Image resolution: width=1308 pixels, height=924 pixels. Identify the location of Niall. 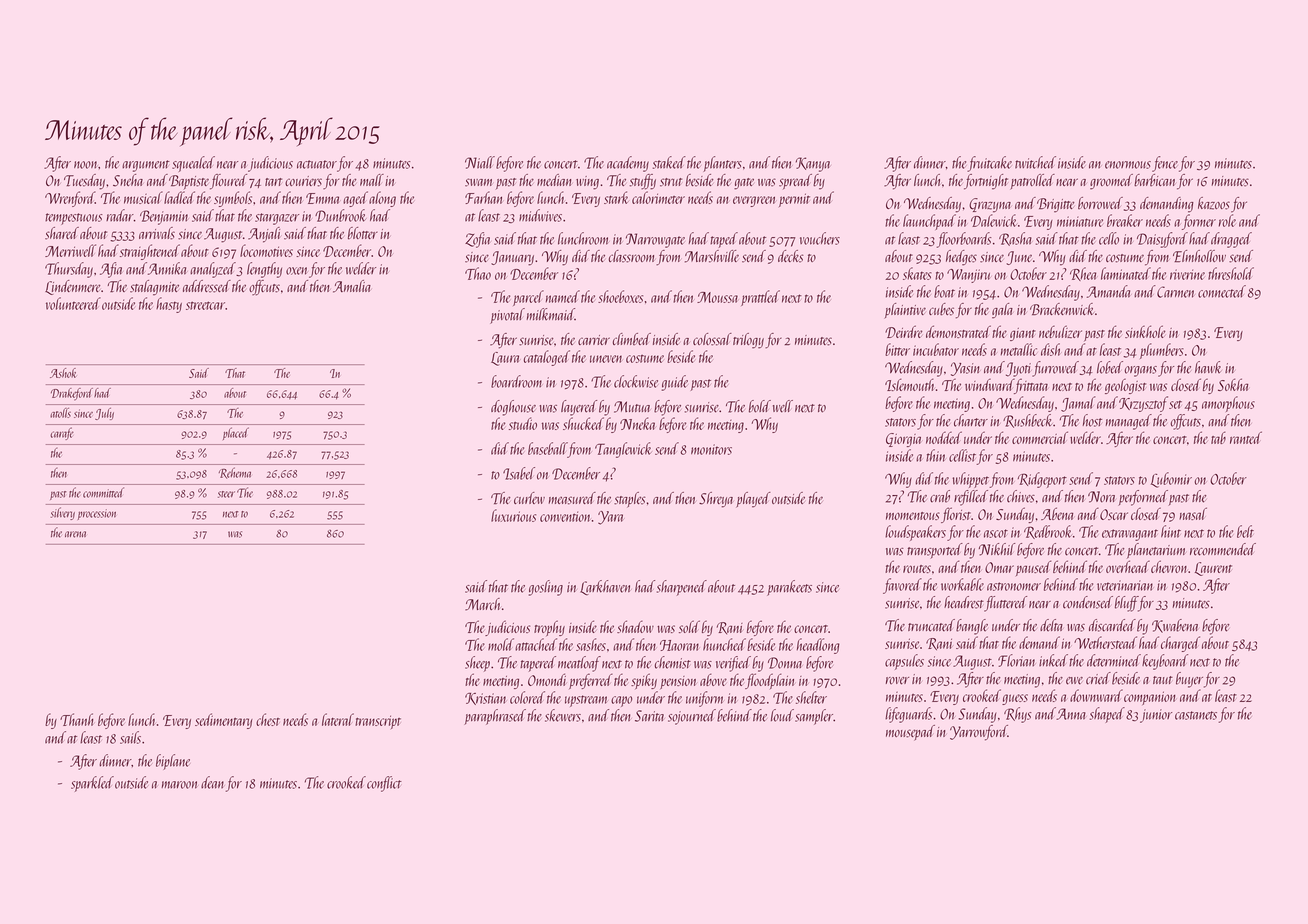
(480, 162).
